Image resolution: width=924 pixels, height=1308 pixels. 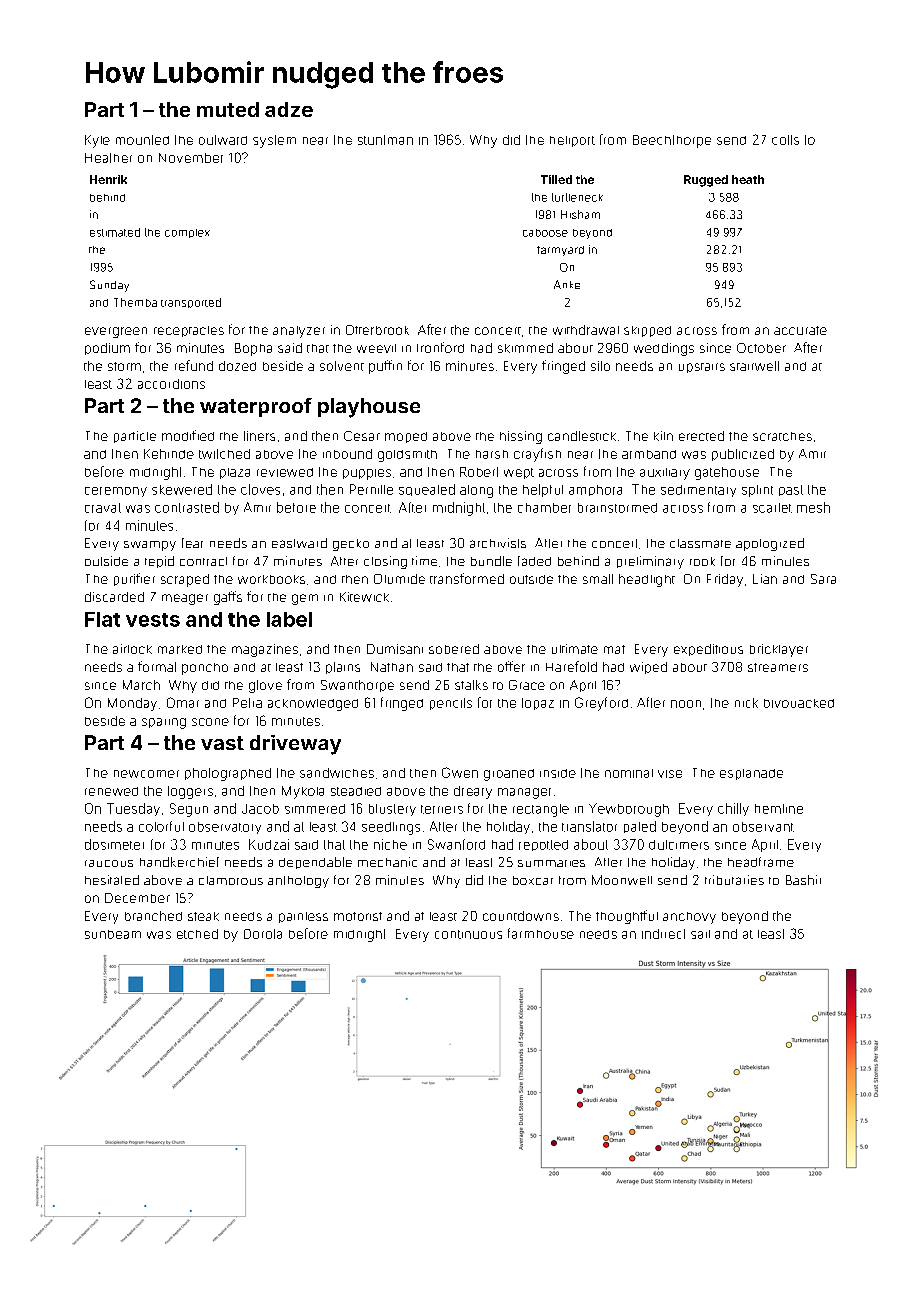 What do you see at coordinates (556, 179) in the screenshot?
I see `Tilled` at bounding box center [556, 179].
